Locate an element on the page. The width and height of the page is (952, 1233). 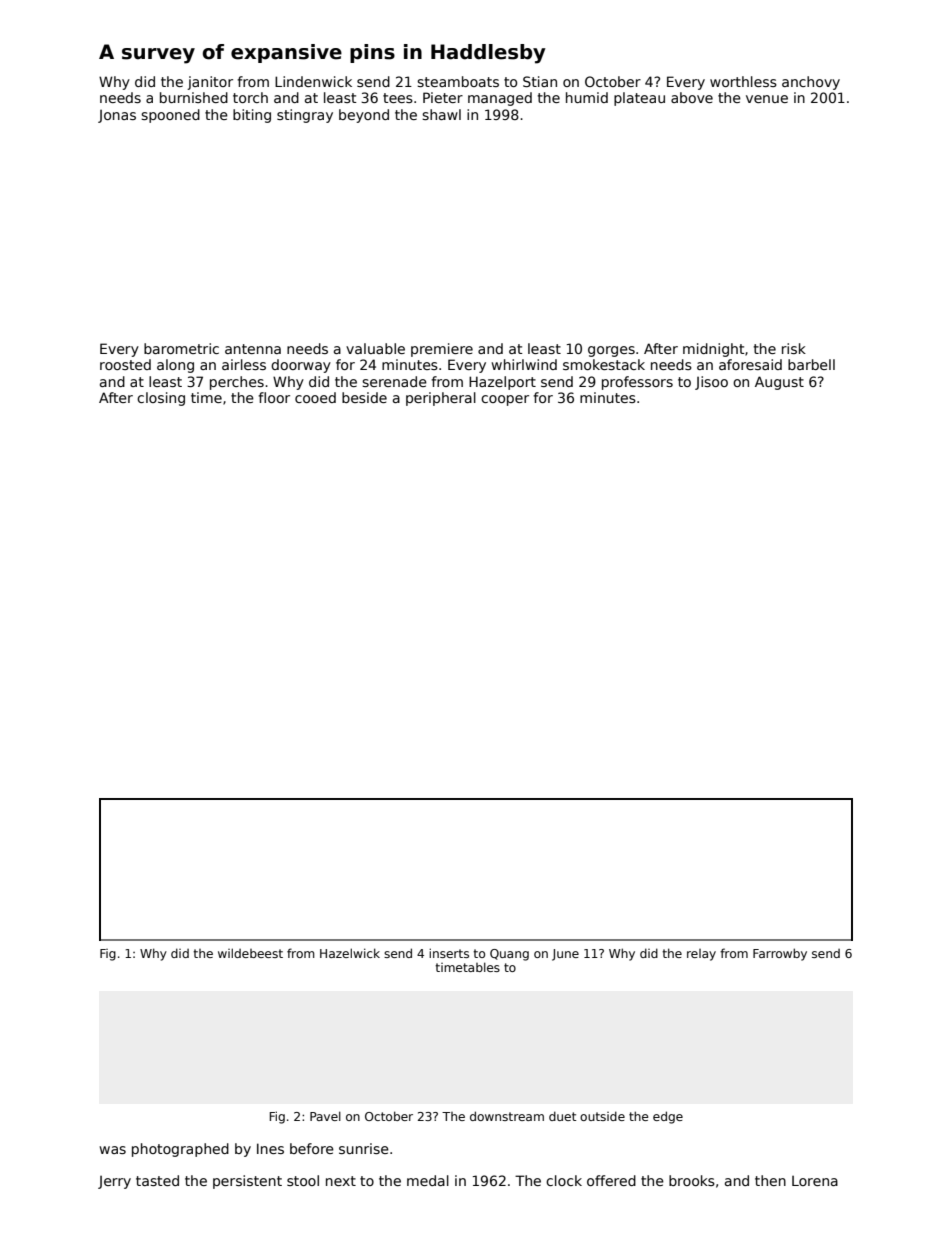
Hazelwick is located at coordinates (350, 953).
